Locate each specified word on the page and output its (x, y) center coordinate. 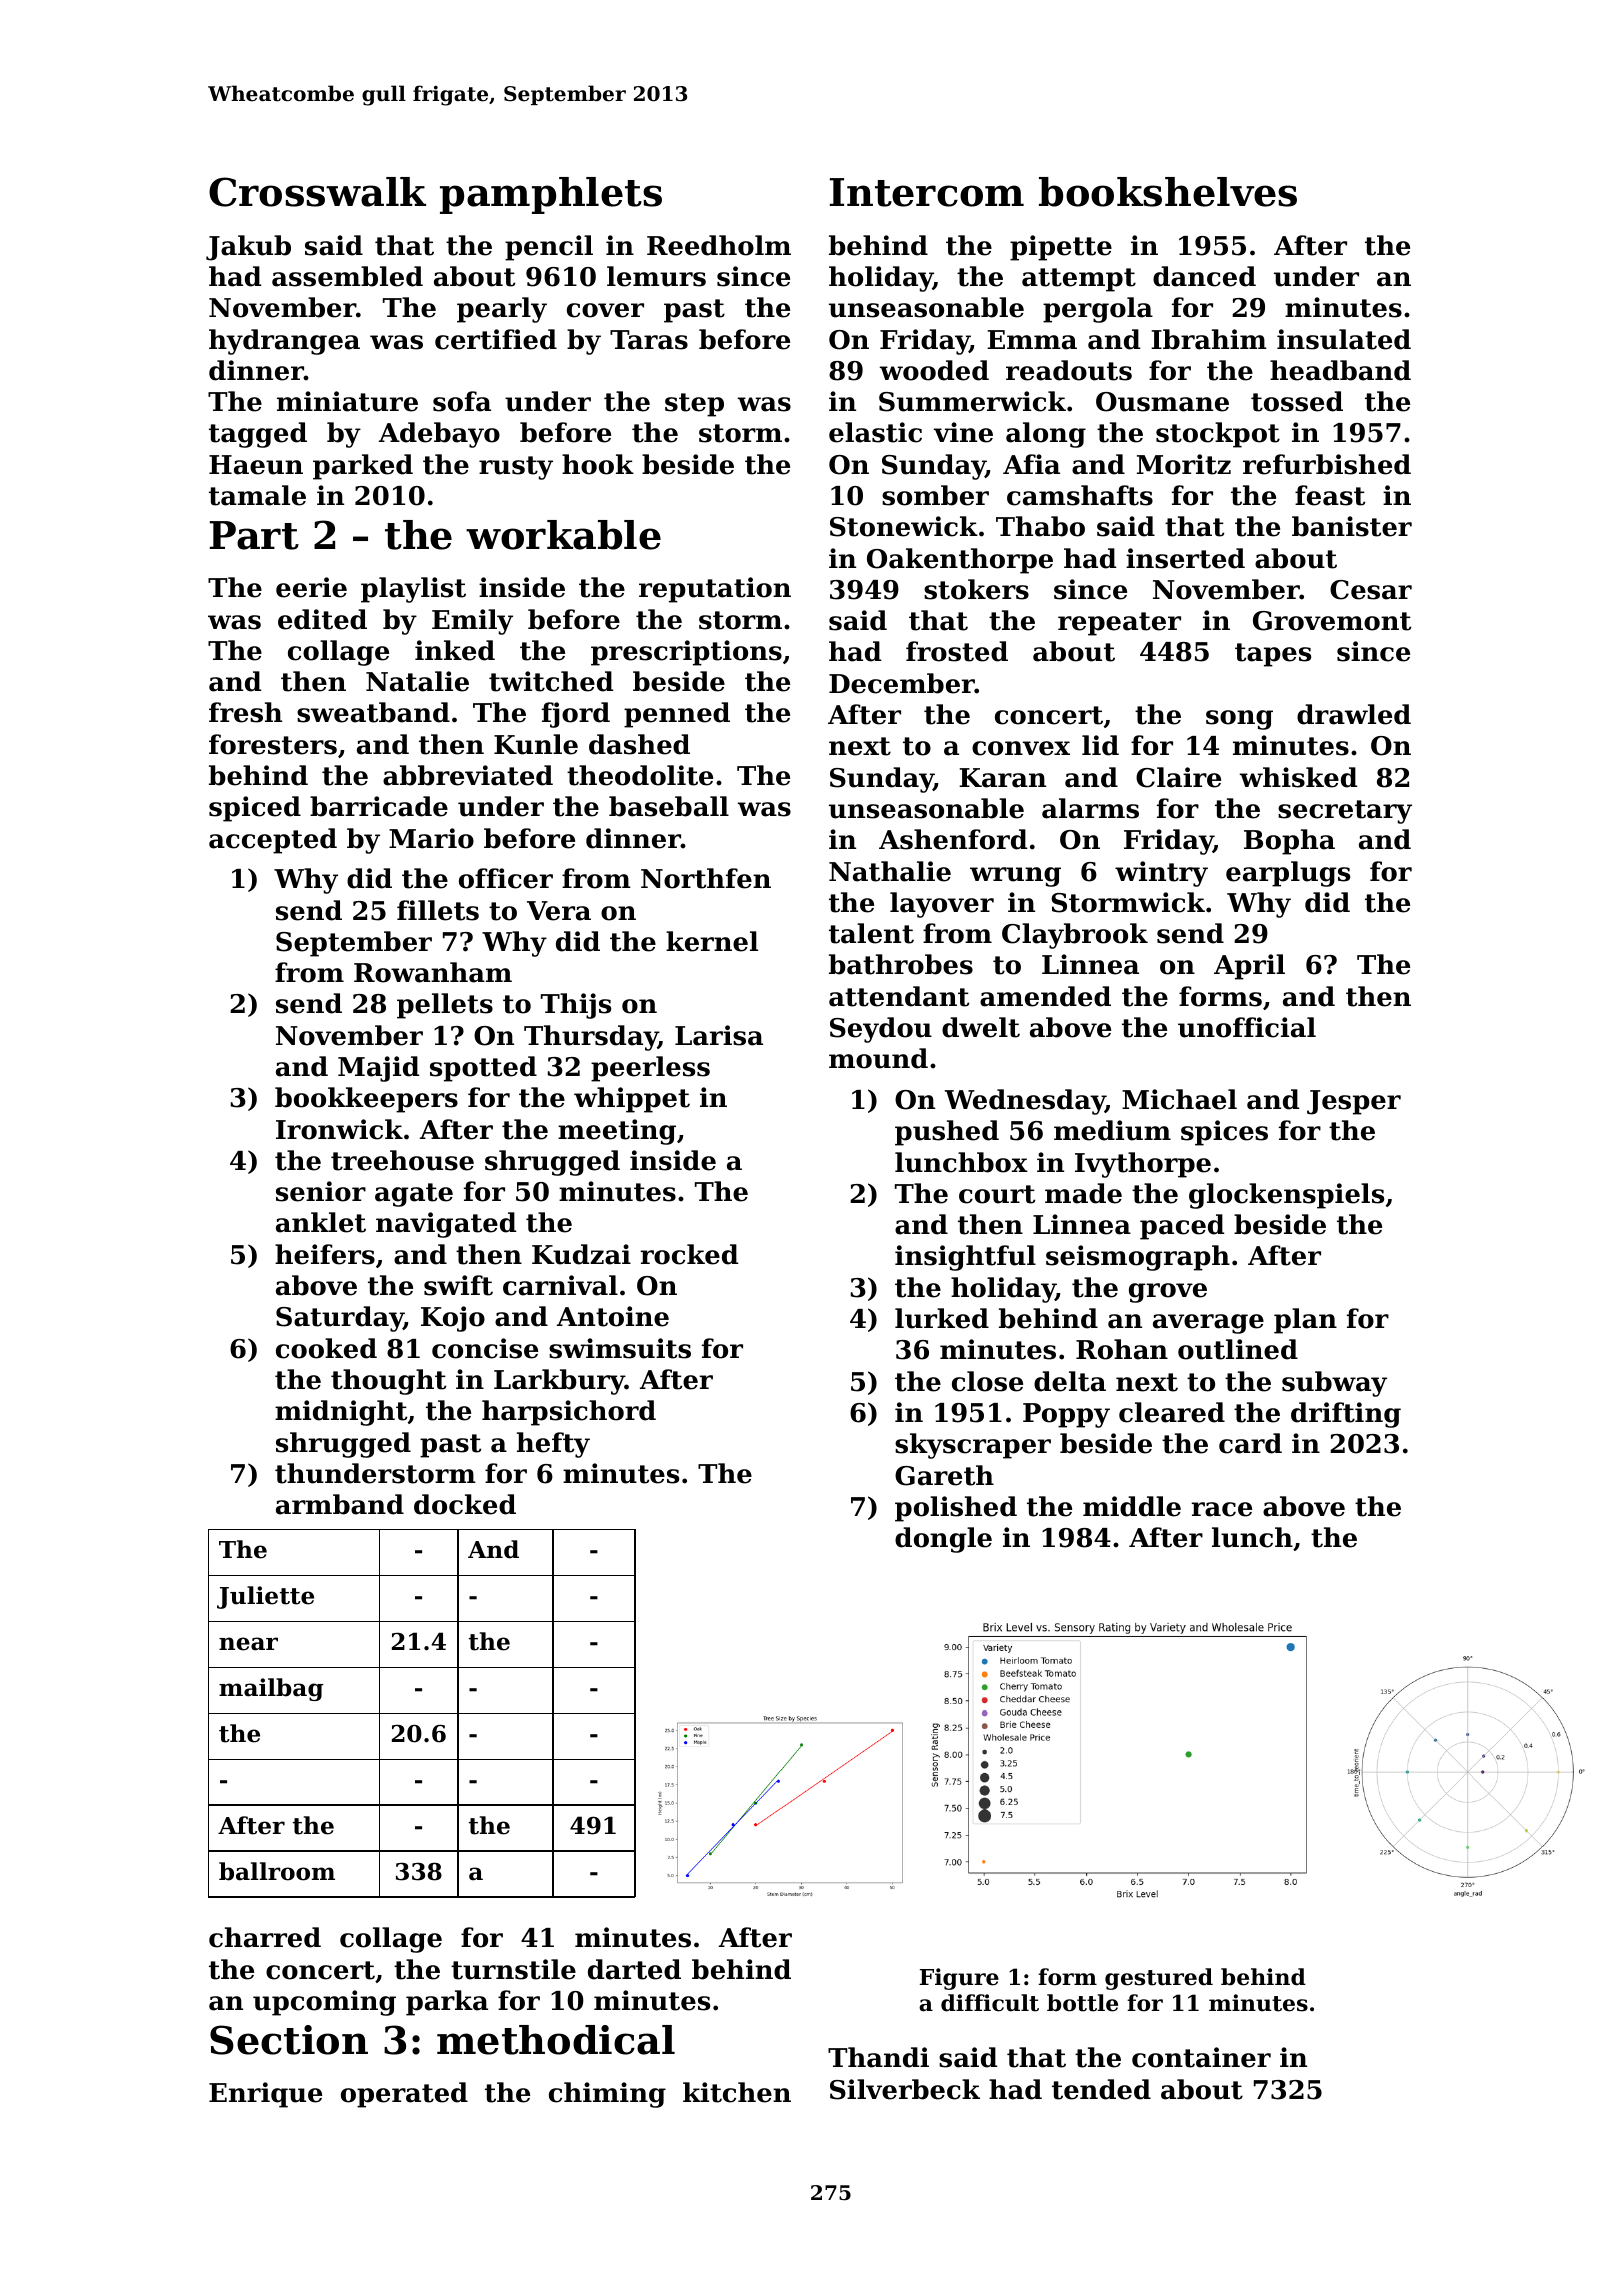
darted (634, 1969)
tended (1101, 2089)
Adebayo (439, 435)
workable (563, 535)
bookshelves (1168, 192)
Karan (1002, 778)
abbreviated (468, 775)
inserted (1185, 558)
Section (289, 2040)
